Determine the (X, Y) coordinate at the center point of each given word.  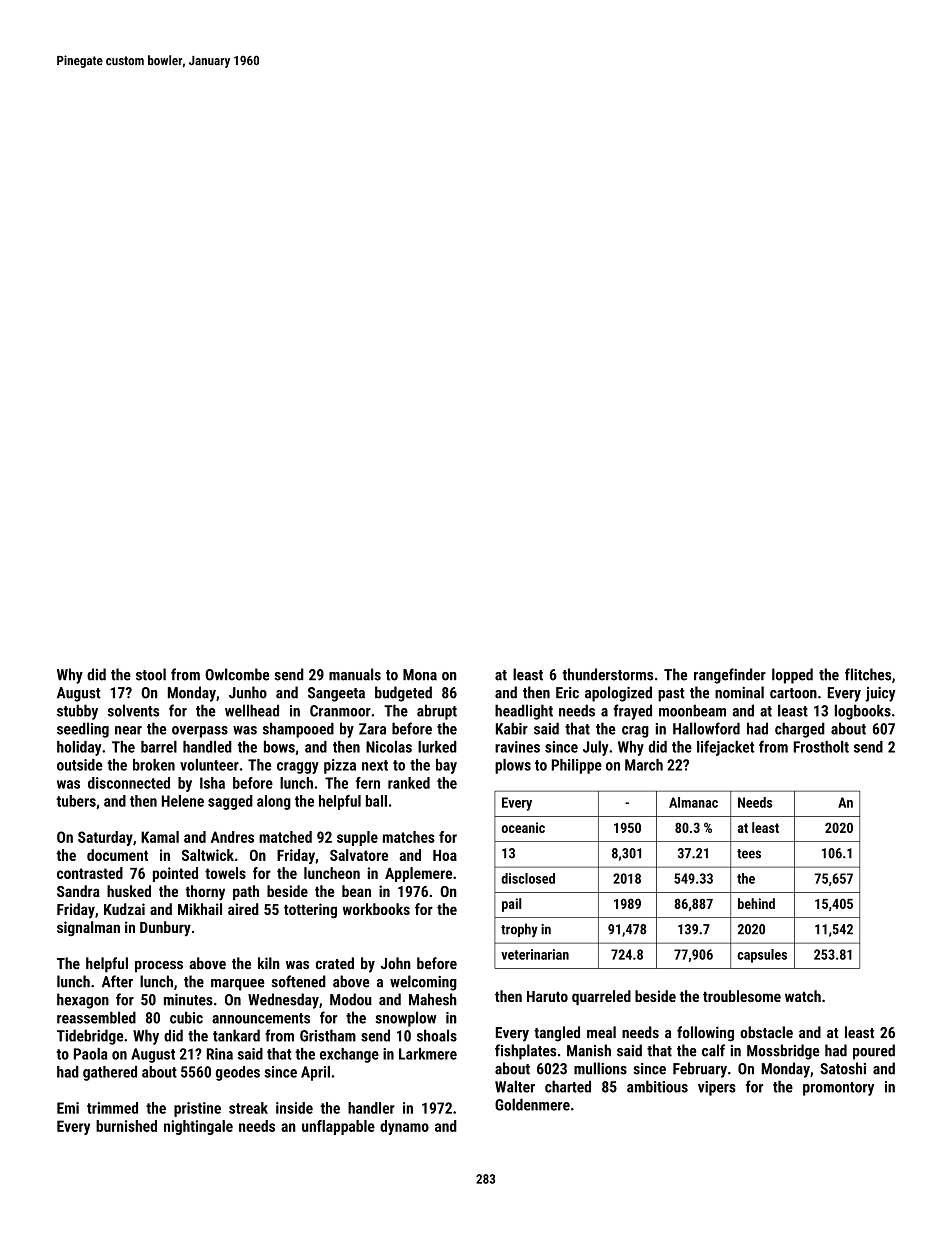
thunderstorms (607, 674)
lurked (437, 747)
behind (756, 903)
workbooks (376, 909)
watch (803, 996)
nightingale (198, 1127)
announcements (261, 1018)
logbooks (863, 712)
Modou (351, 999)
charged (800, 730)
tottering (310, 910)
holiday (79, 748)
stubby (77, 712)
